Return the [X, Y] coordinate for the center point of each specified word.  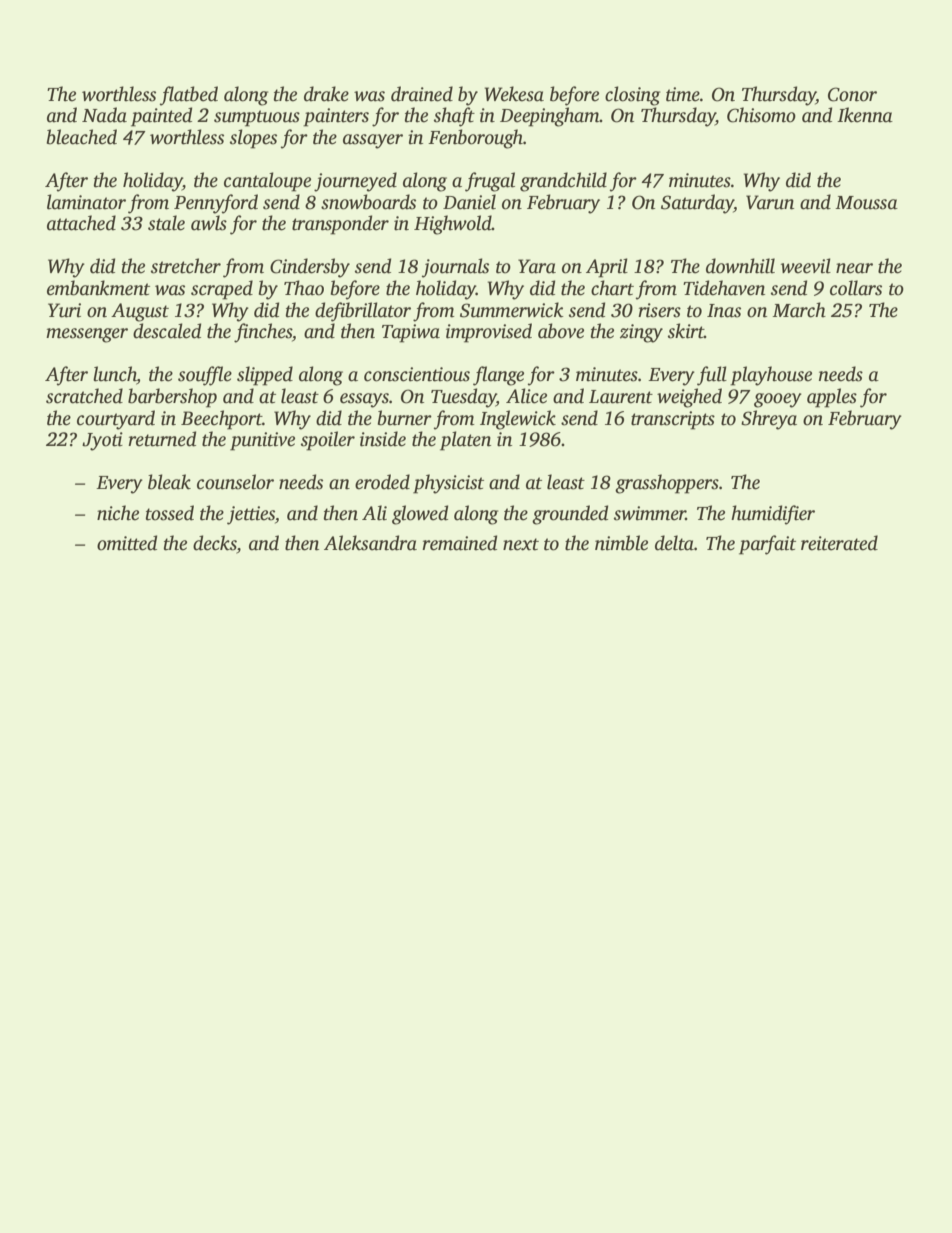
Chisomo [761, 115]
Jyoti [102, 441]
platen [465, 441]
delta [674, 543]
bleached [81, 137]
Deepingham [550, 117]
